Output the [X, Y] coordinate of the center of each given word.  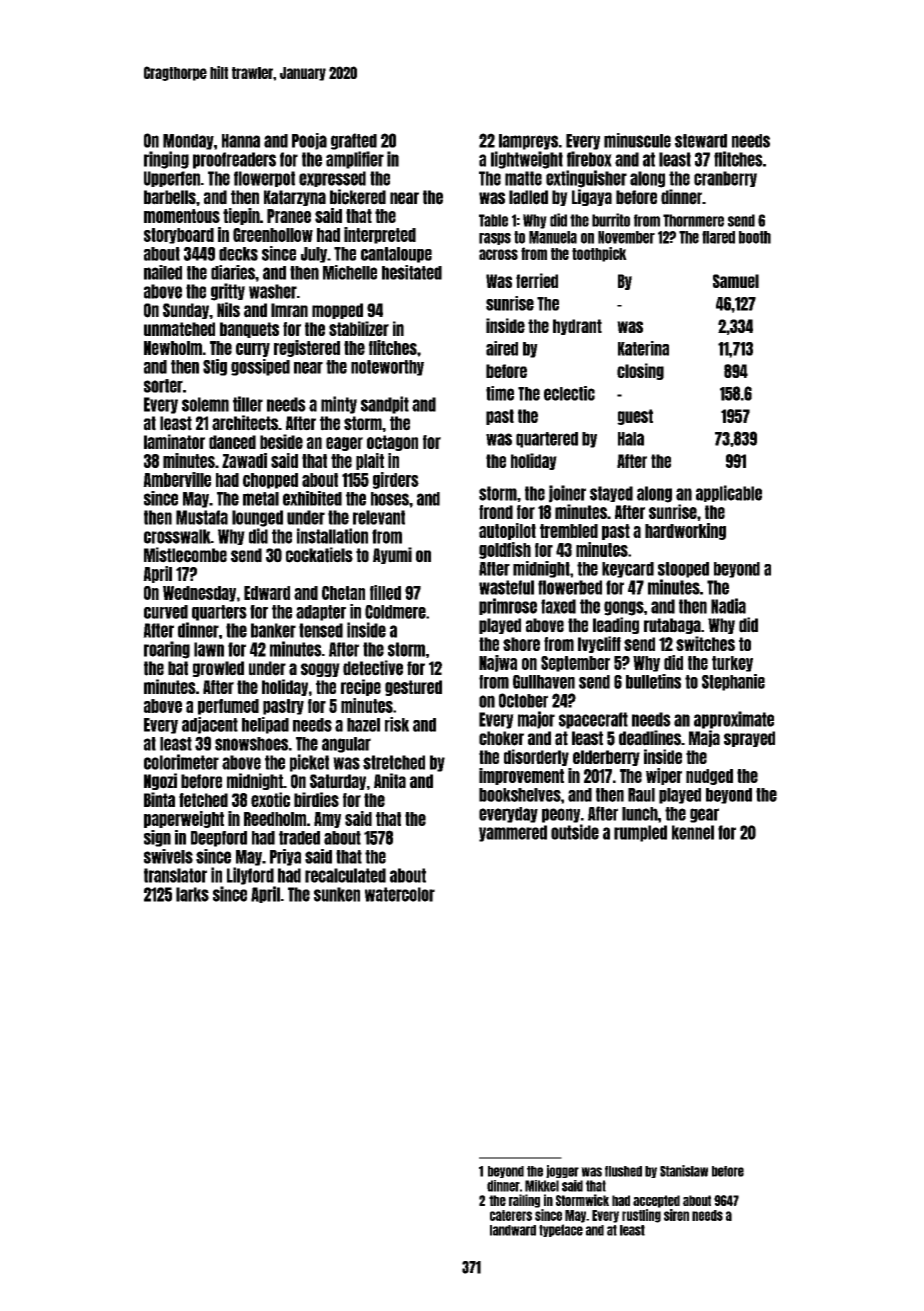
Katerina [643, 348]
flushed [623, 1171]
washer [273, 291]
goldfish [505, 550]
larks [192, 894]
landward [513, 1230]
